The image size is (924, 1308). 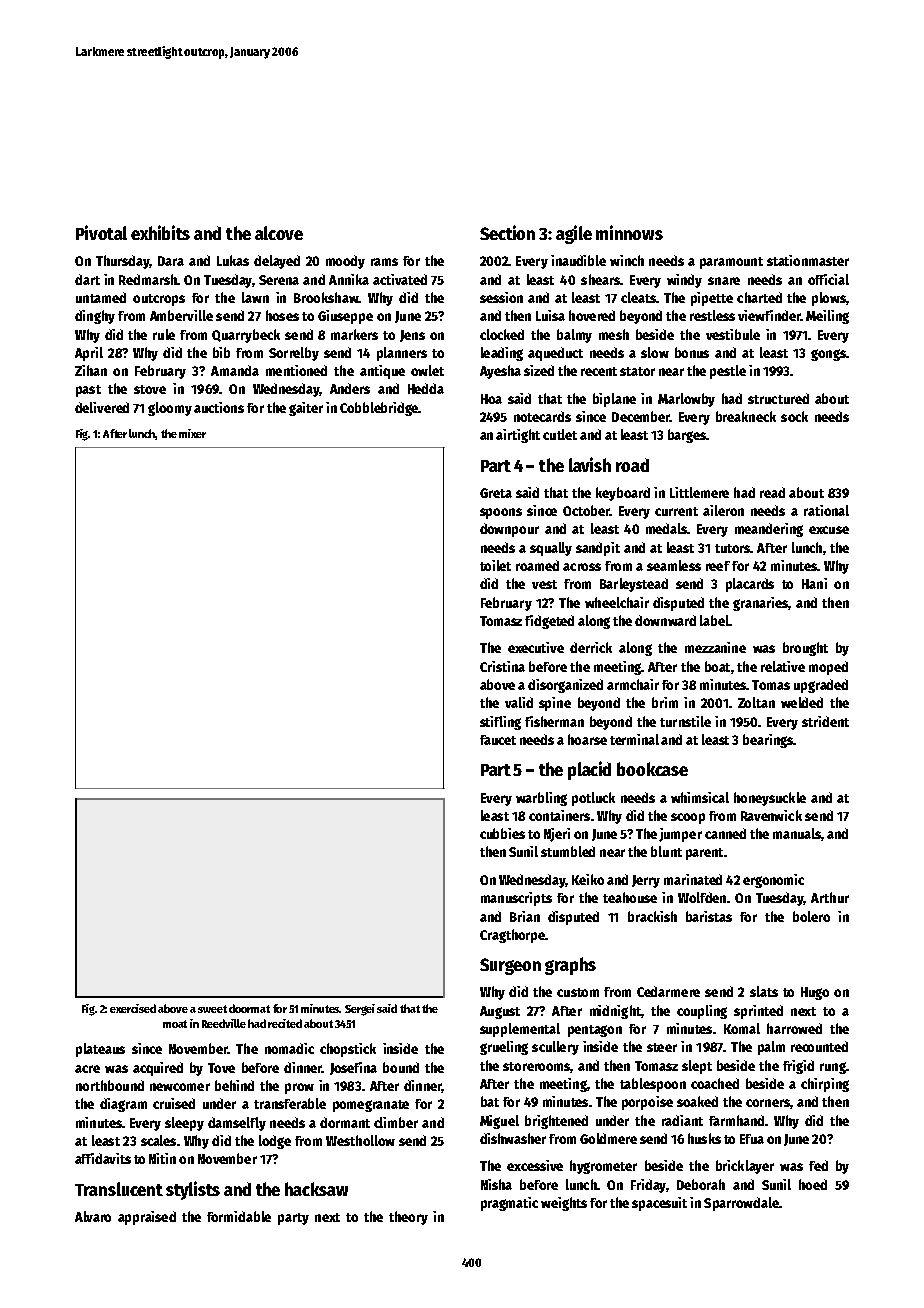 What do you see at coordinates (498, 740) in the page?
I see `faucet` at bounding box center [498, 740].
